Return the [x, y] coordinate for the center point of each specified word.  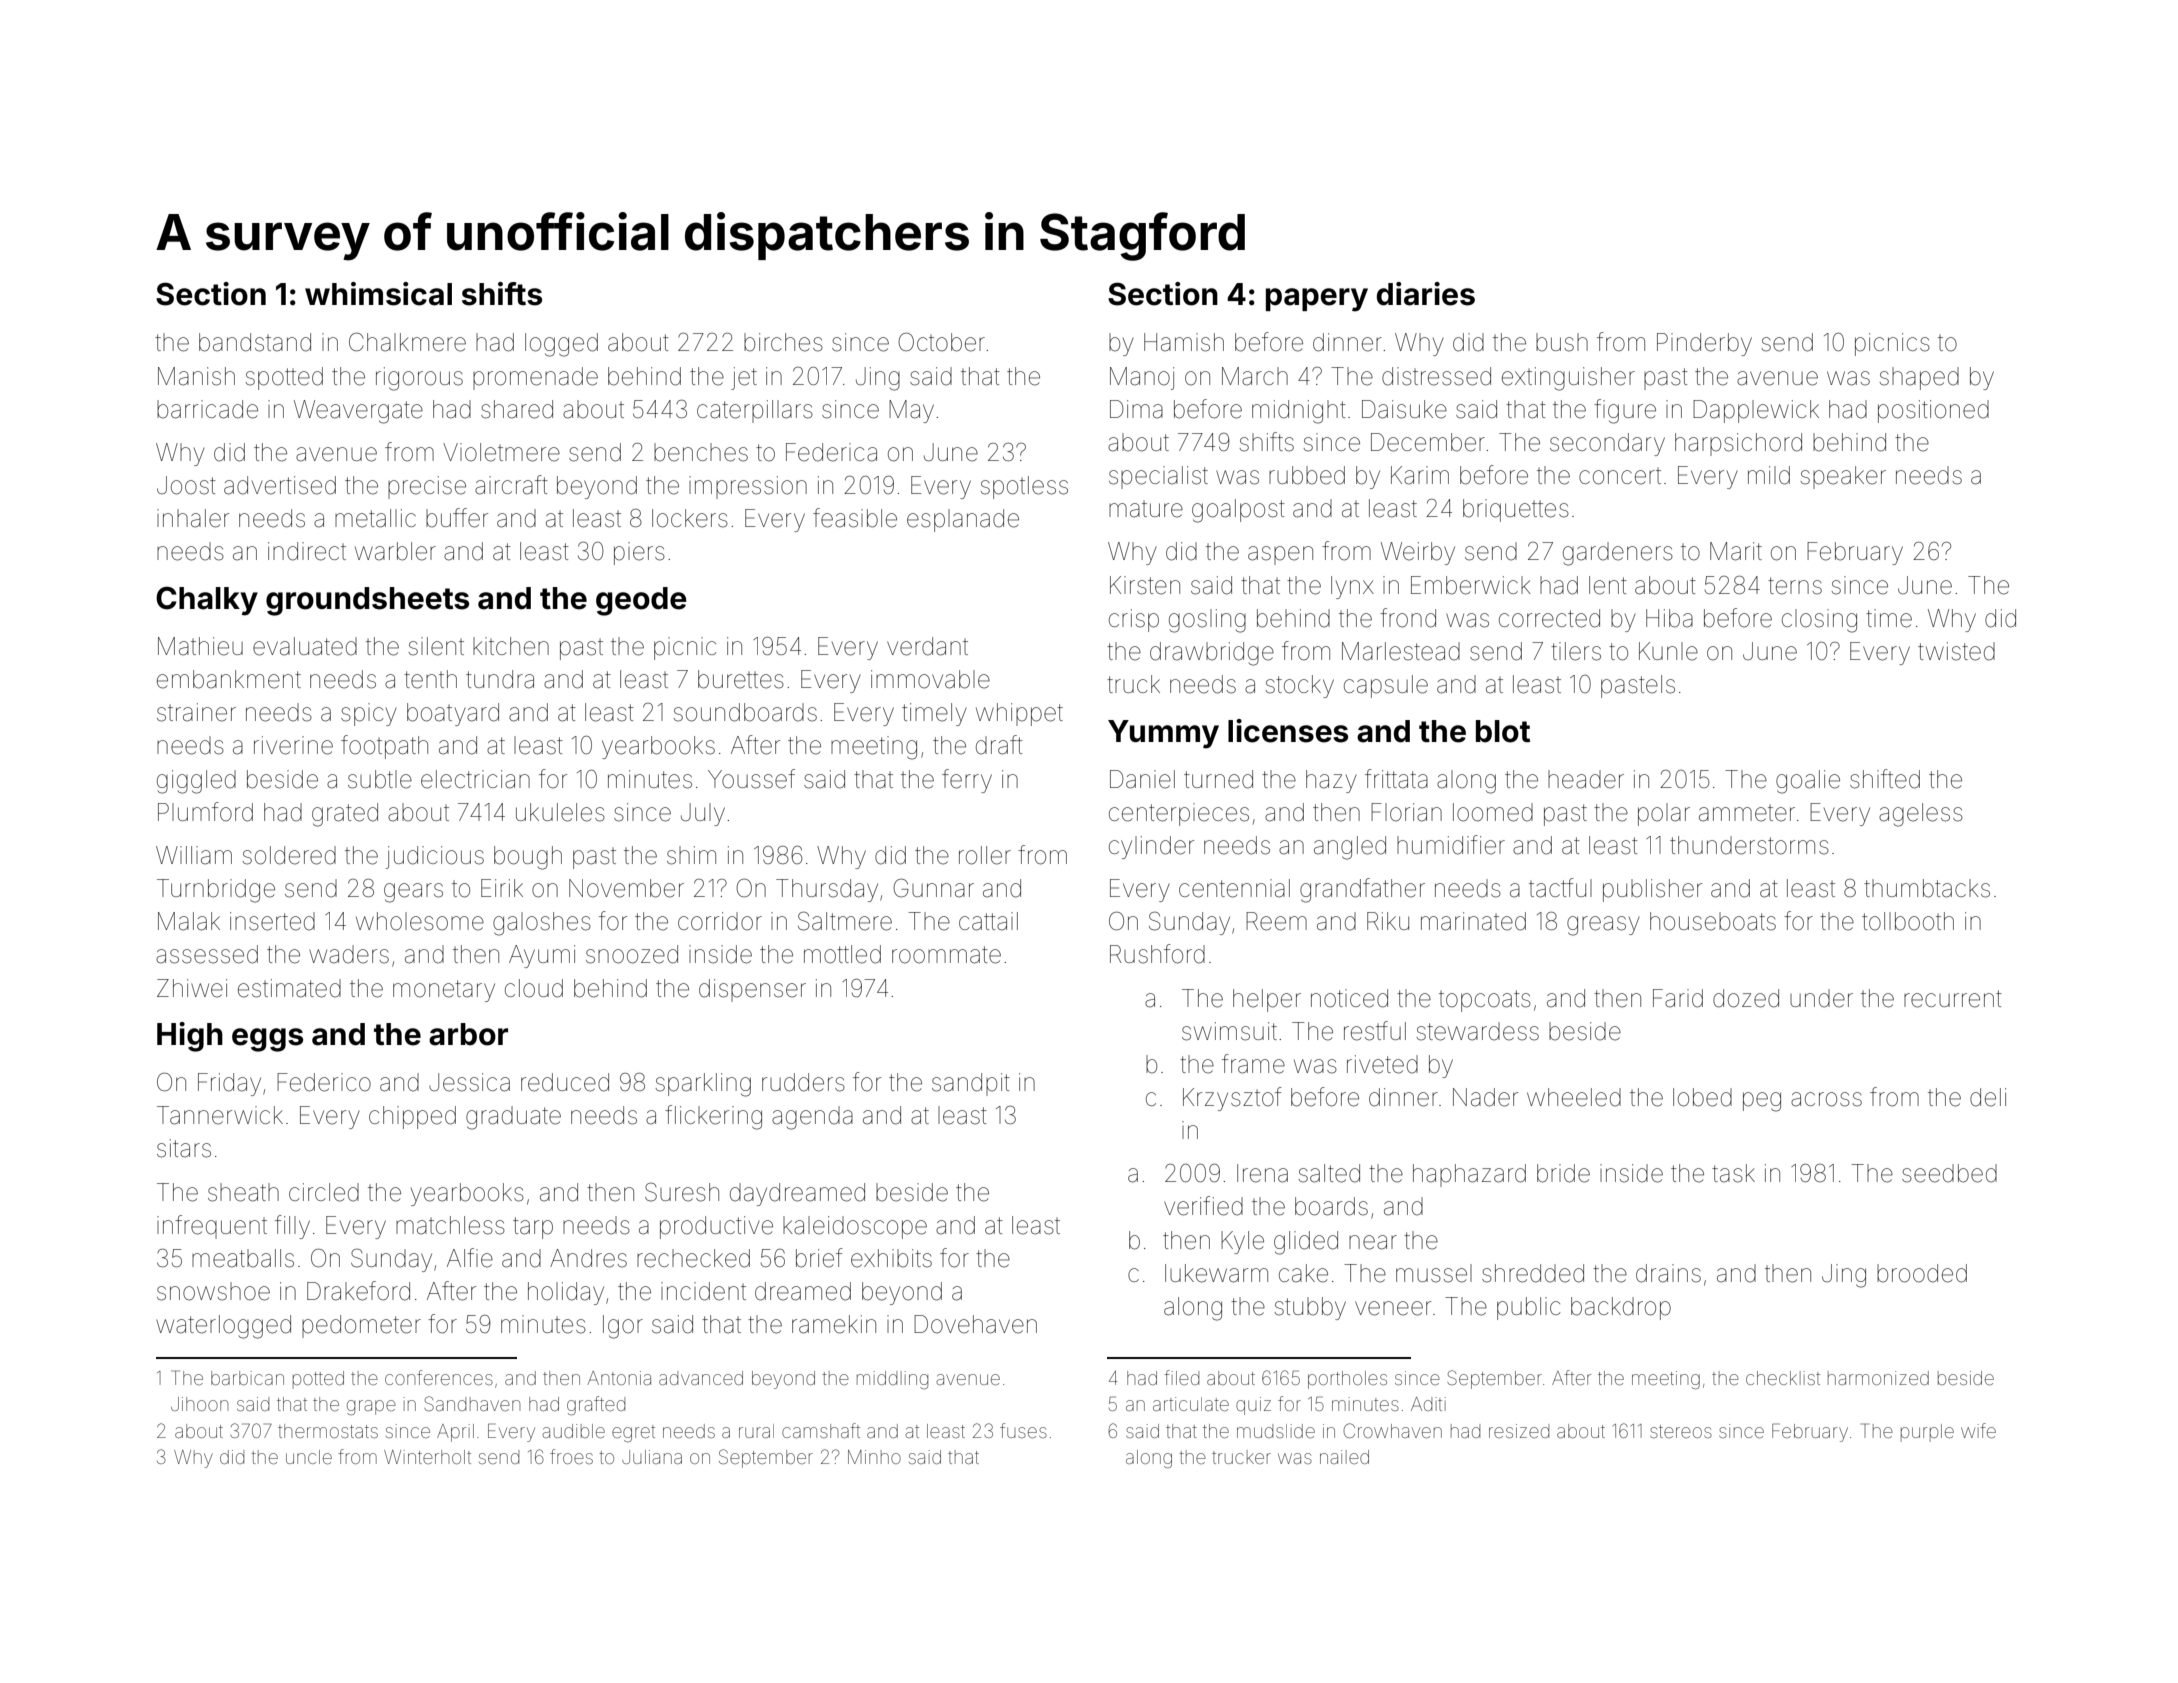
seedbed [1949, 1173]
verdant [927, 646]
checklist [1783, 1378]
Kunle [1668, 651]
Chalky [207, 601]
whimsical [378, 294]
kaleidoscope [855, 1227]
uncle [309, 1457]
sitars [184, 1148]
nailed [1344, 1457]
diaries [1426, 294]
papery [1317, 300]
